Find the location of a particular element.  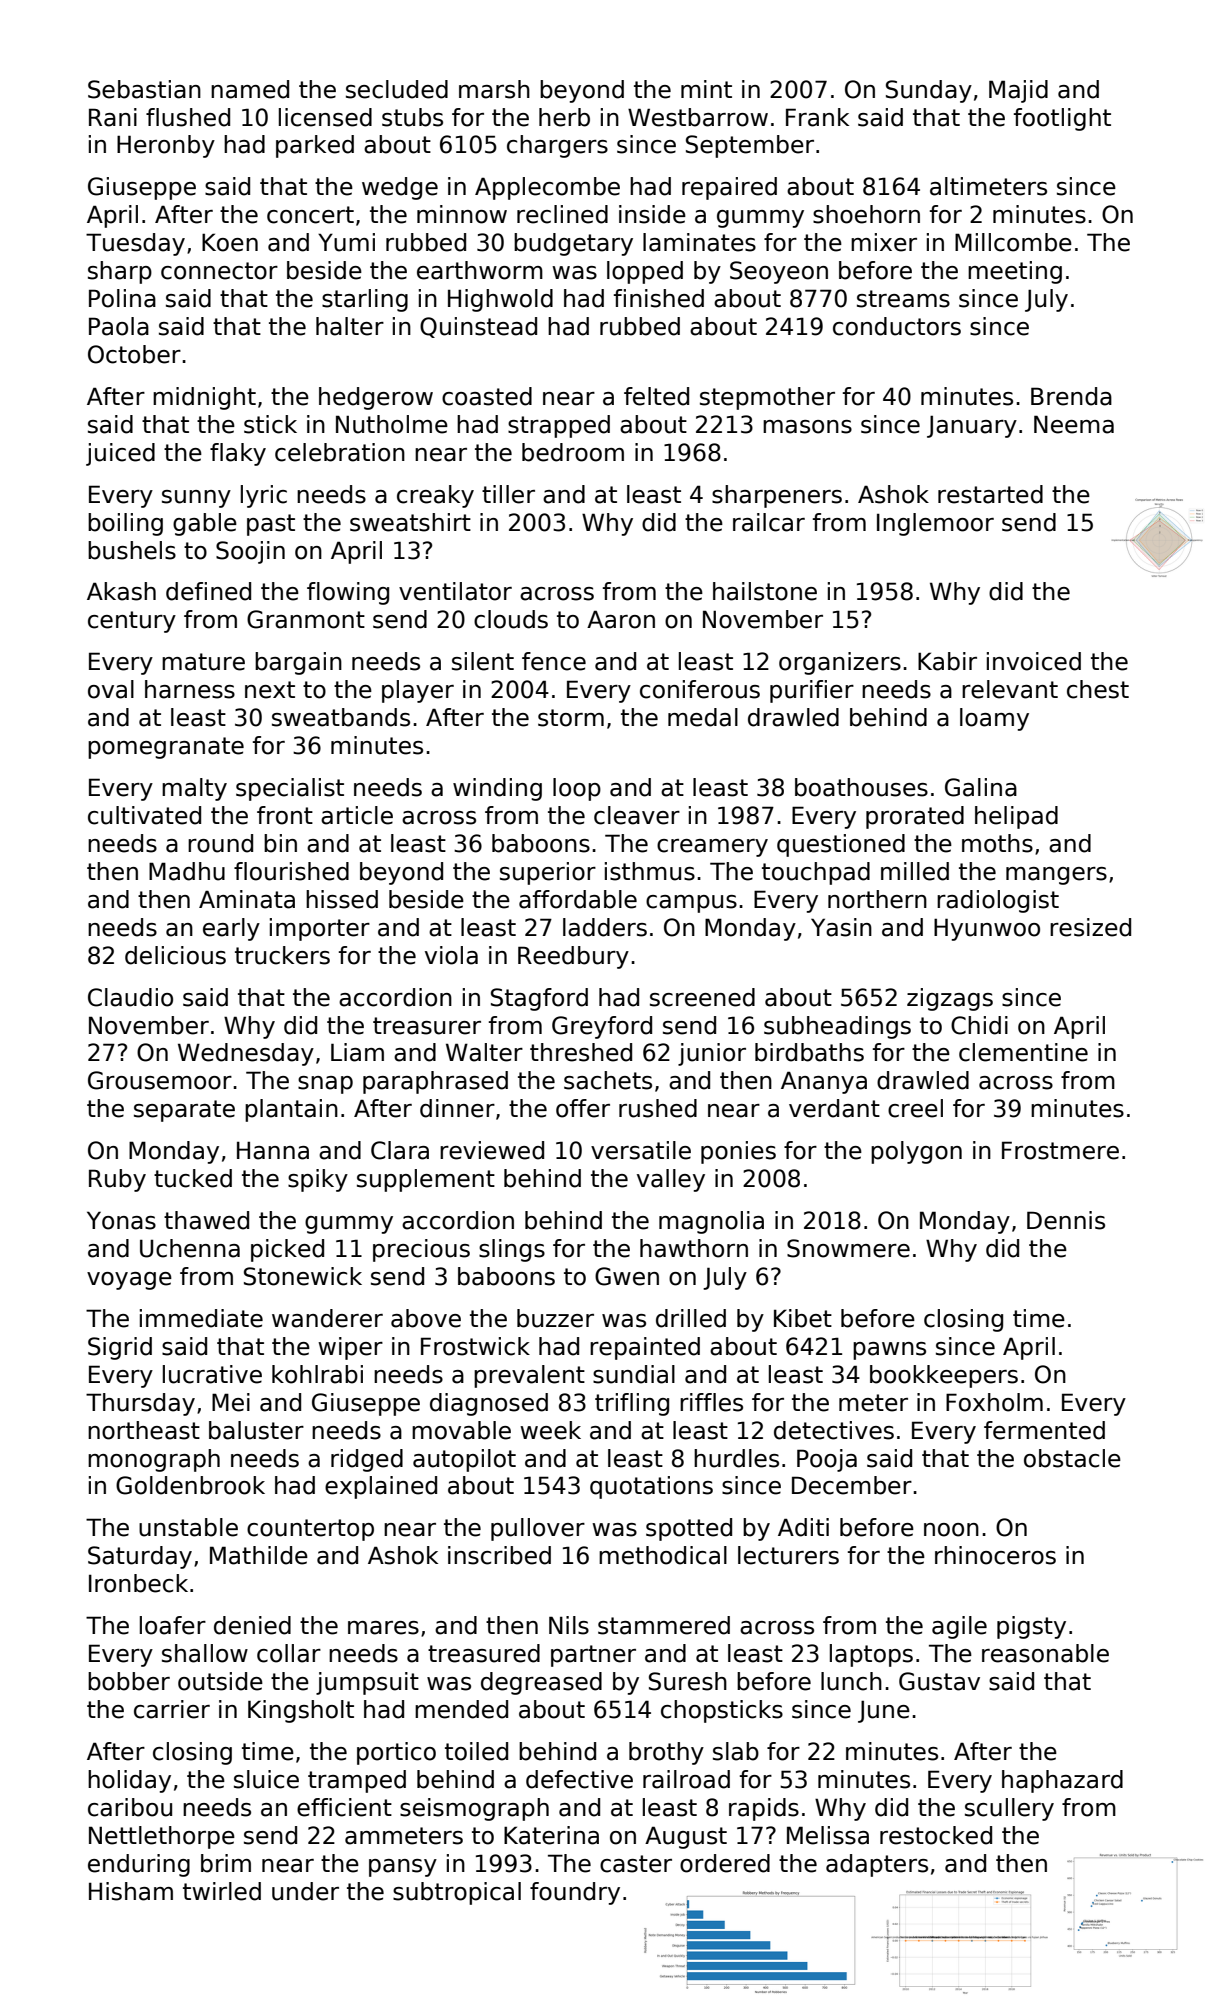

felted is located at coordinates (656, 396).
